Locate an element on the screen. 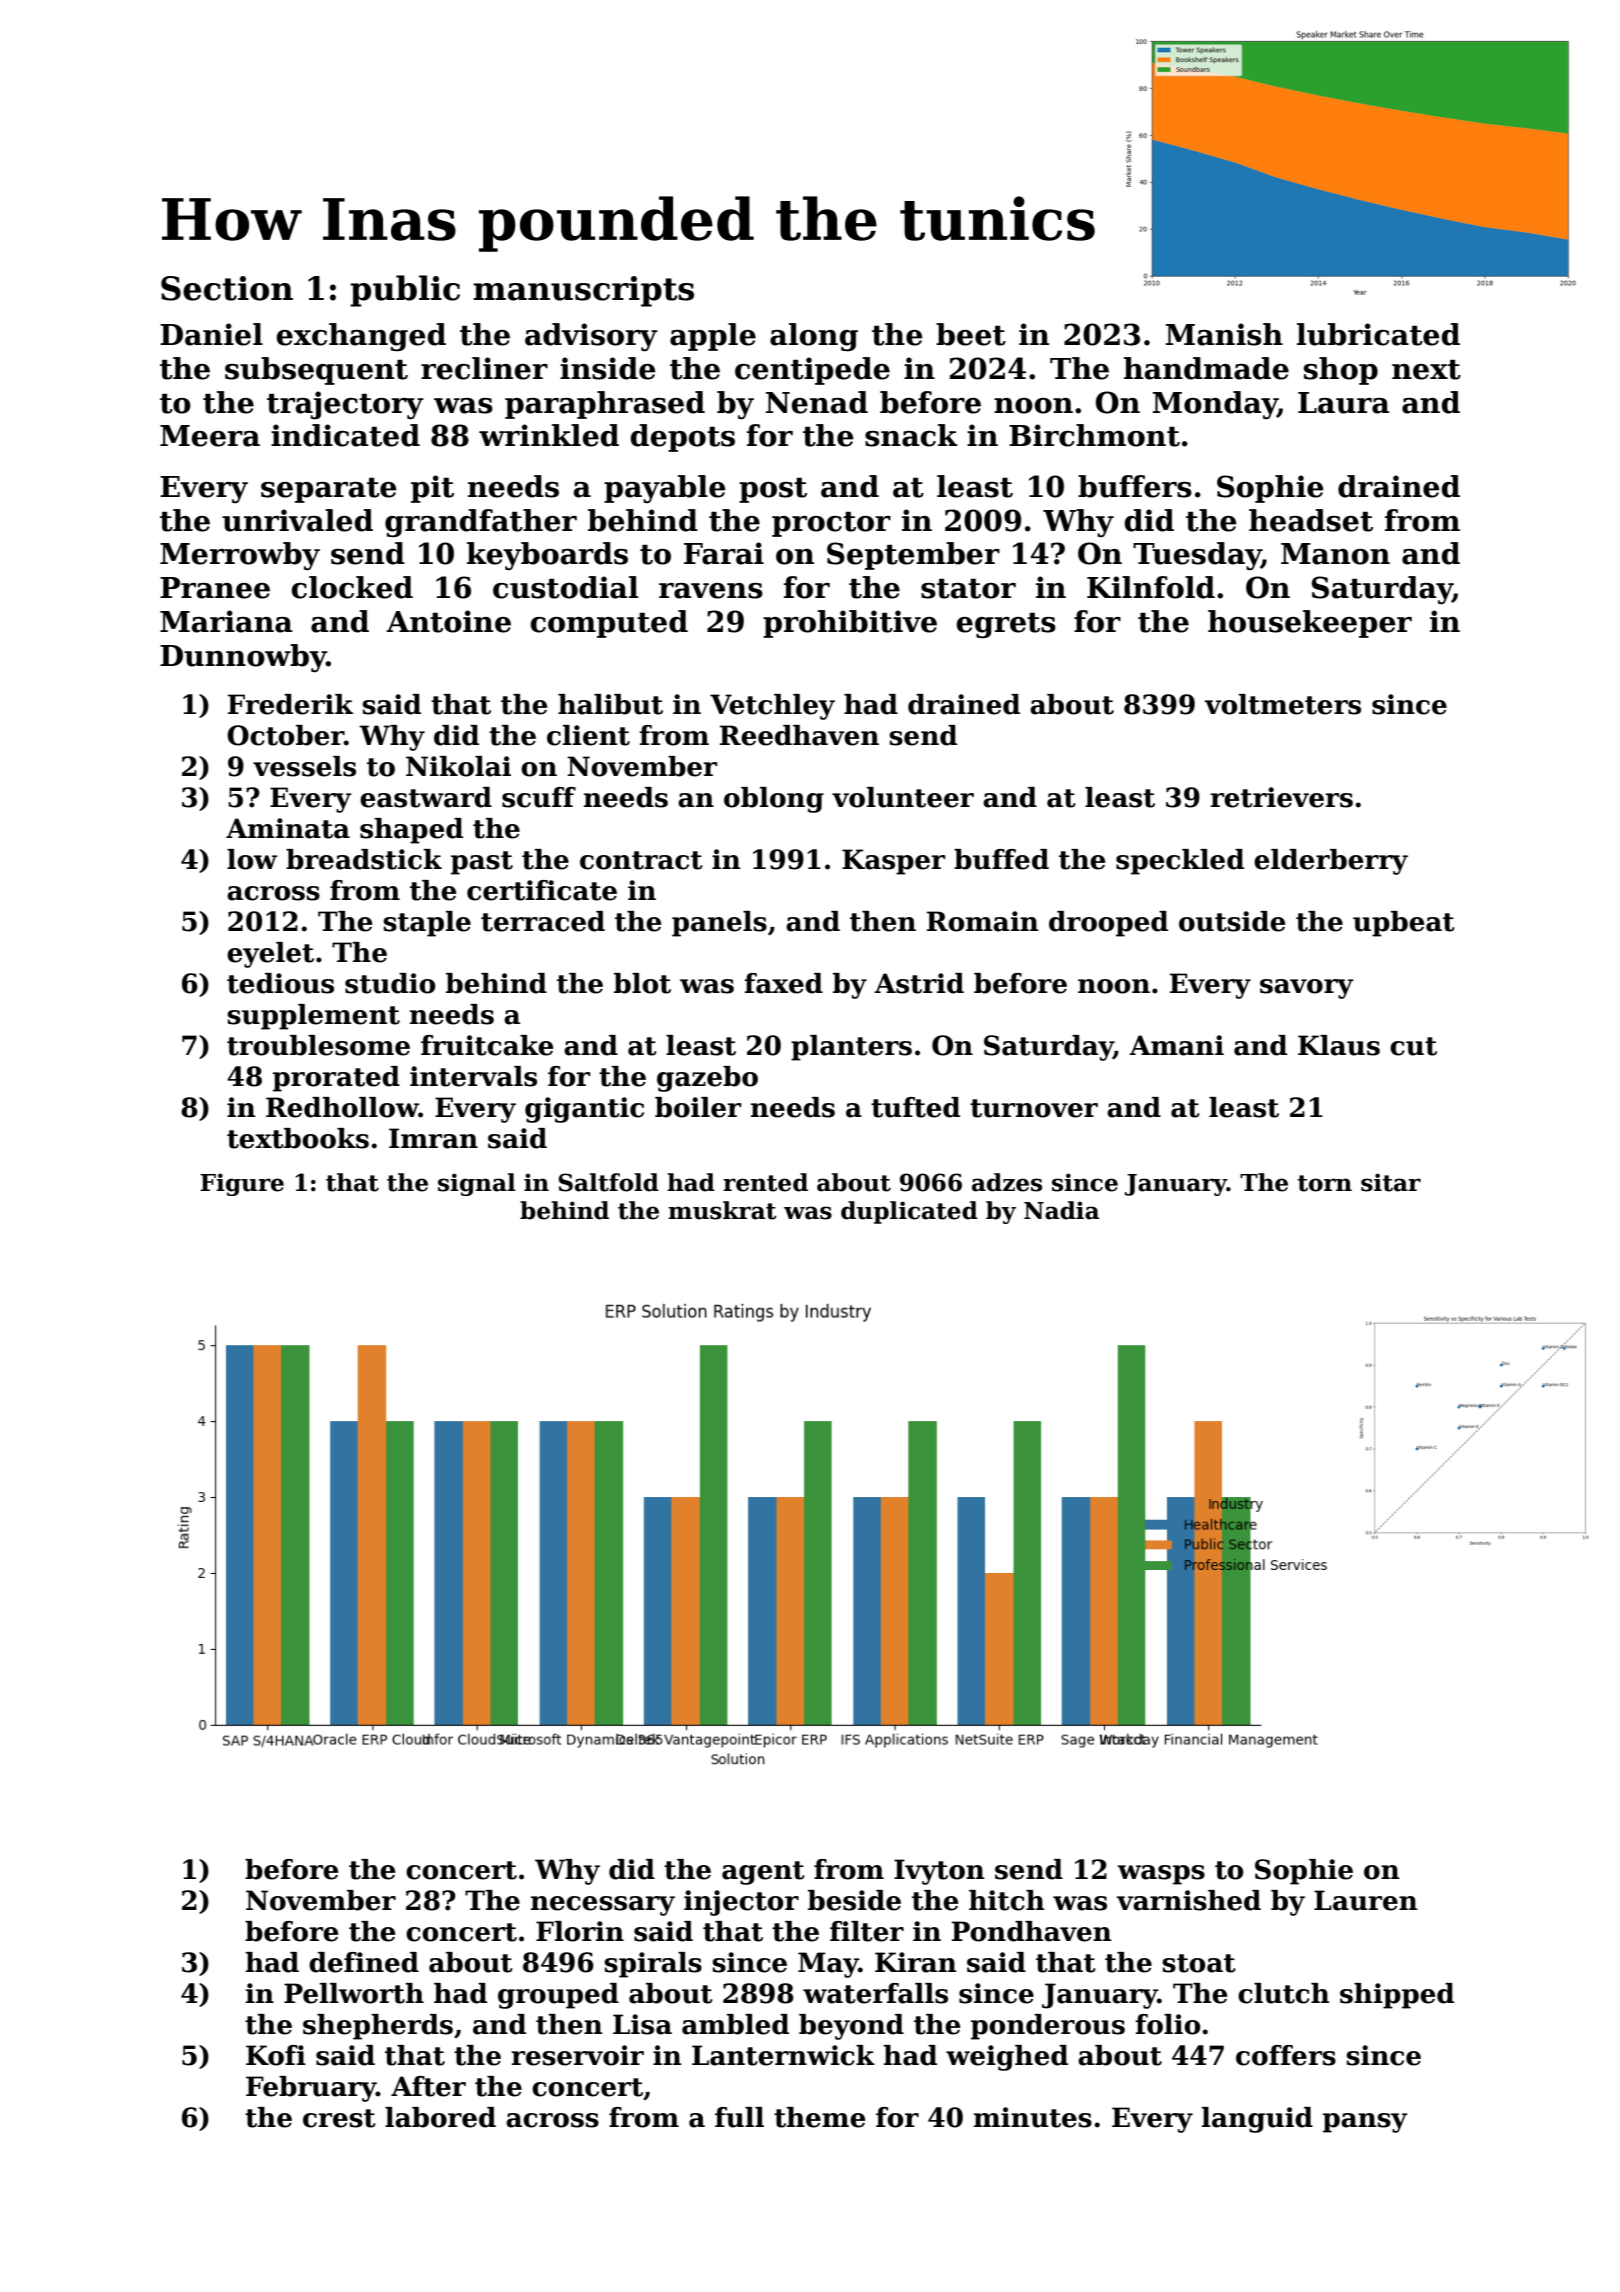  Frederik is located at coordinates (290, 704).
